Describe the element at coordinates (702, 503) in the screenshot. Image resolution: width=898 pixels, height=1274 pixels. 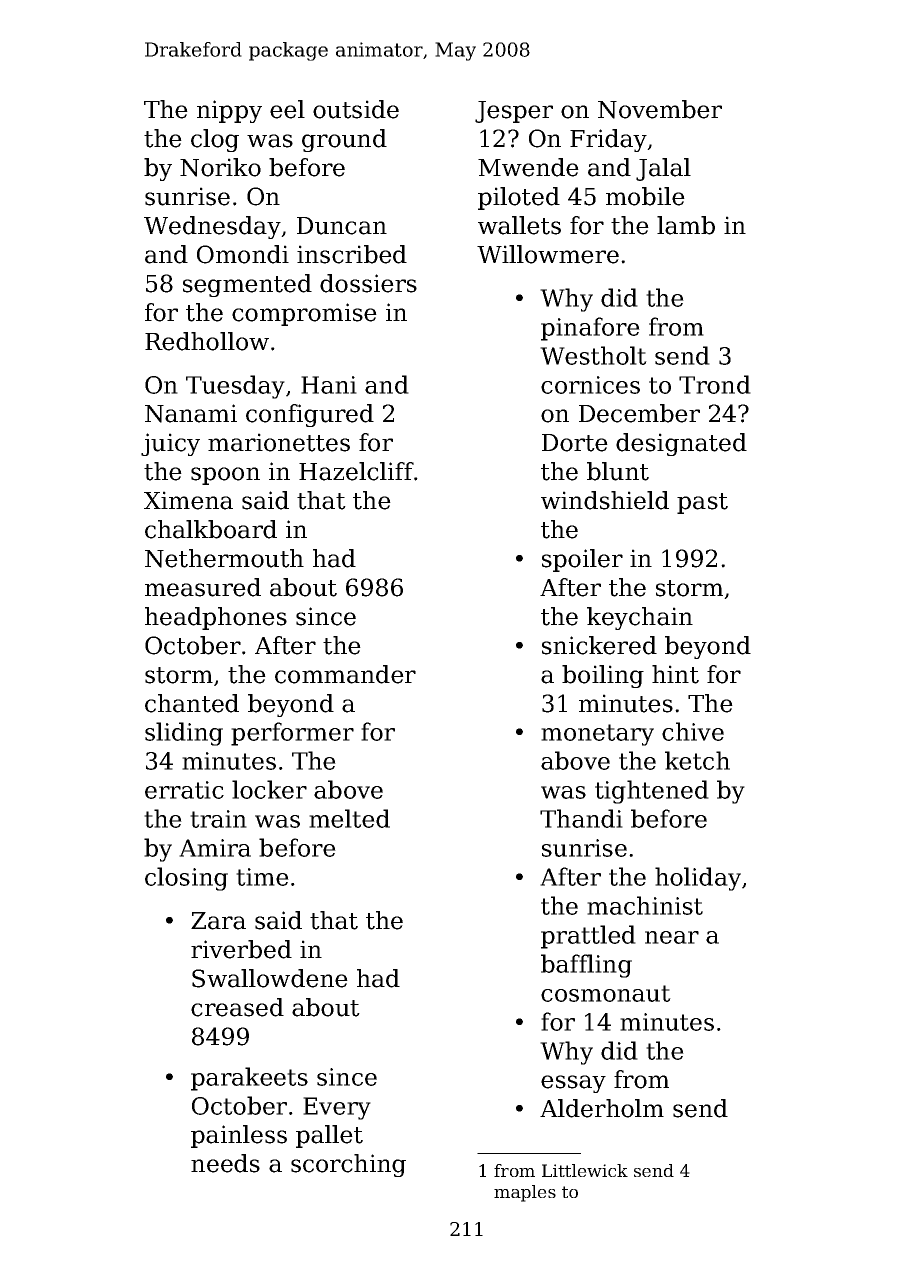
I see `past` at that location.
